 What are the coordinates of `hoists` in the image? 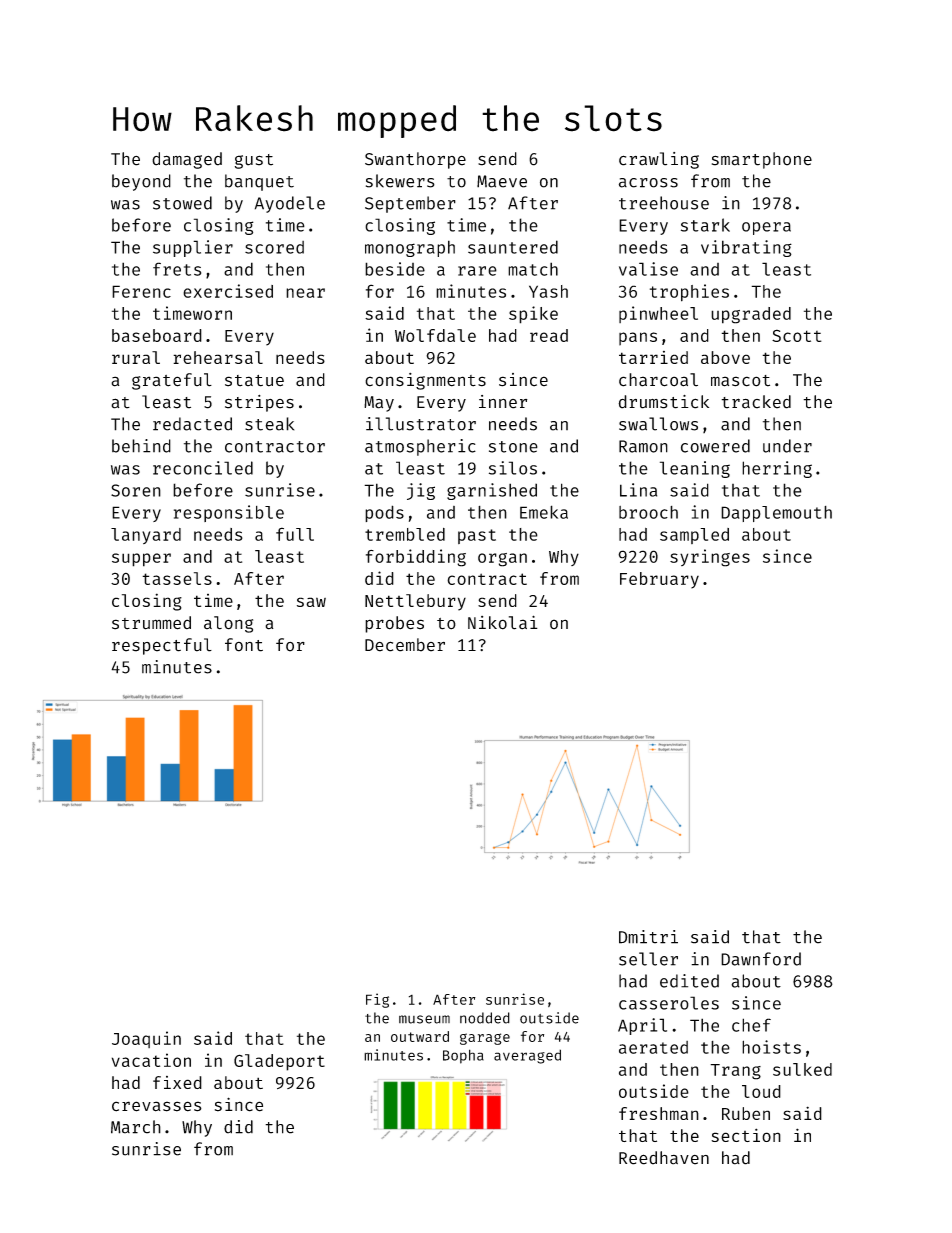 It's located at (771, 1047).
